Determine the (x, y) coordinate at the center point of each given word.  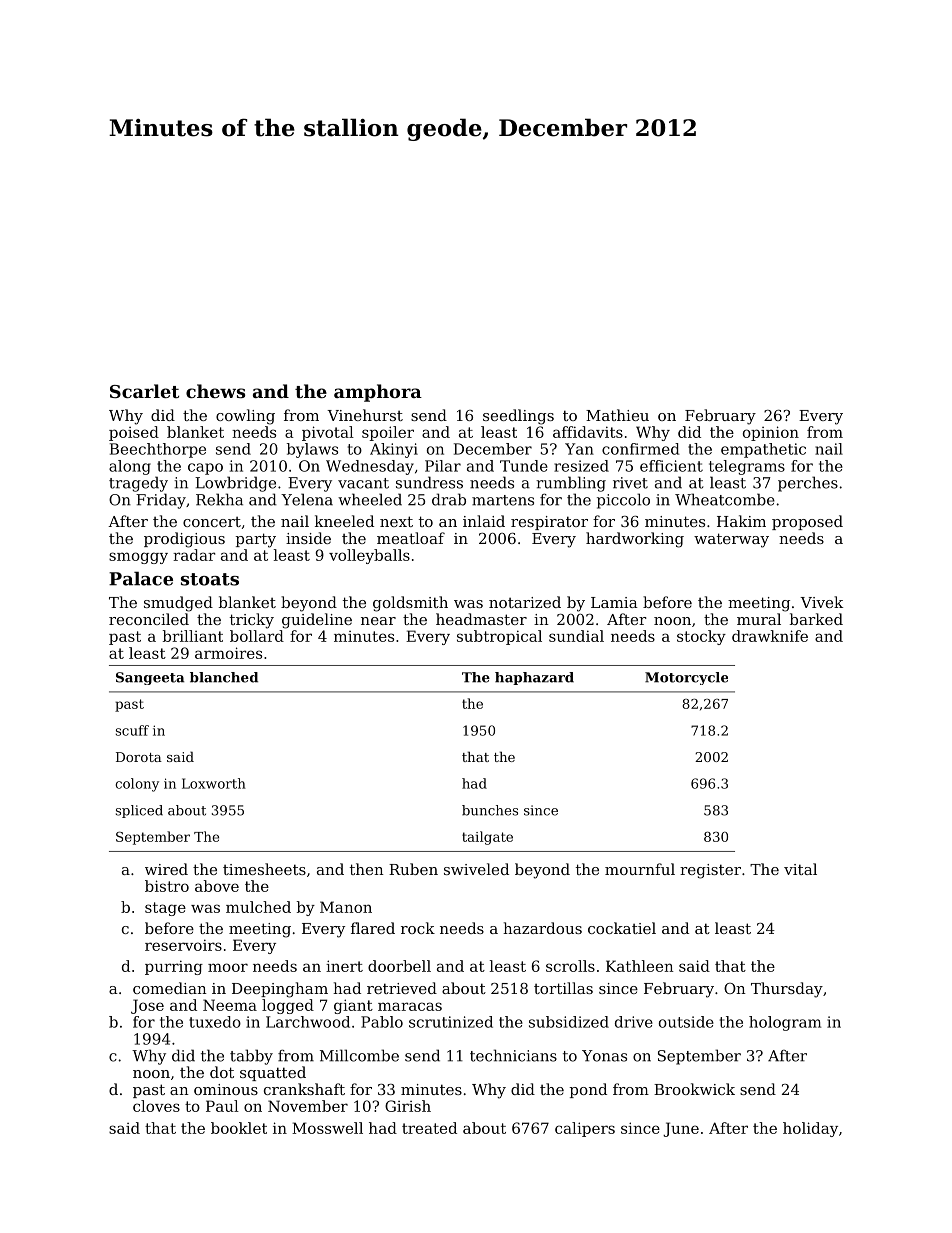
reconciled (149, 619)
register (710, 871)
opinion (771, 433)
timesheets (264, 869)
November (308, 1106)
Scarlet (144, 391)
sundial (576, 636)
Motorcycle (686, 678)
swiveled (476, 869)
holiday (810, 1129)
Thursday (787, 990)
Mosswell (327, 1128)
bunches (490, 810)
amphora (378, 393)
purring (174, 967)
